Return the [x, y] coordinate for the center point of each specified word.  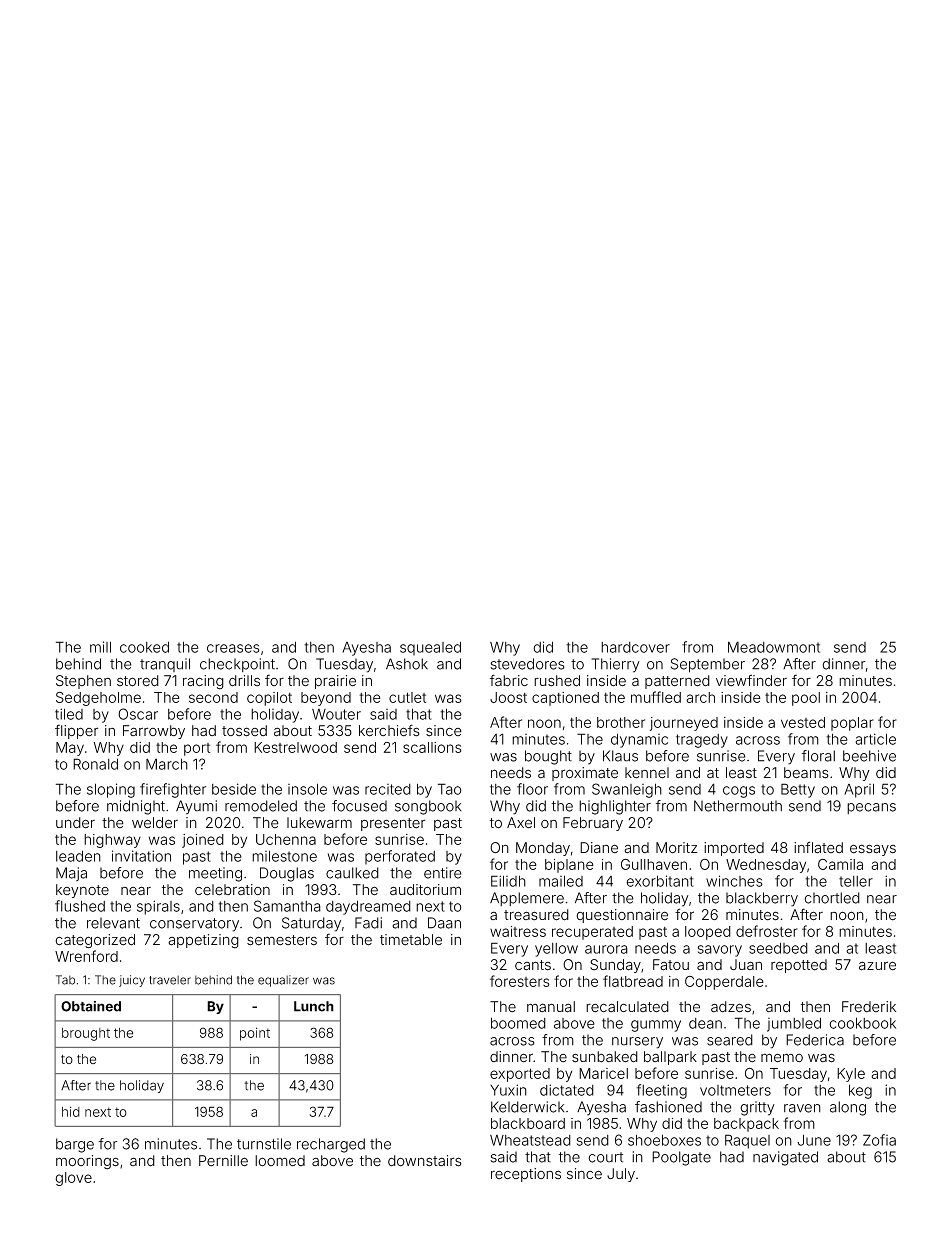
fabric [509, 680]
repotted [799, 966]
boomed [518, 1023]
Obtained [91, 1006]
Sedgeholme [98, 699]
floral [818, 756]
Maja [71, 874]
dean [705, 1023]
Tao [450, 789]
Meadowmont [774, 647]
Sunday [615, 966]
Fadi [368, 923]
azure [877, 966]
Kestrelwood [295, 747]
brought [86, 1034]
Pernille [223, 1161]
